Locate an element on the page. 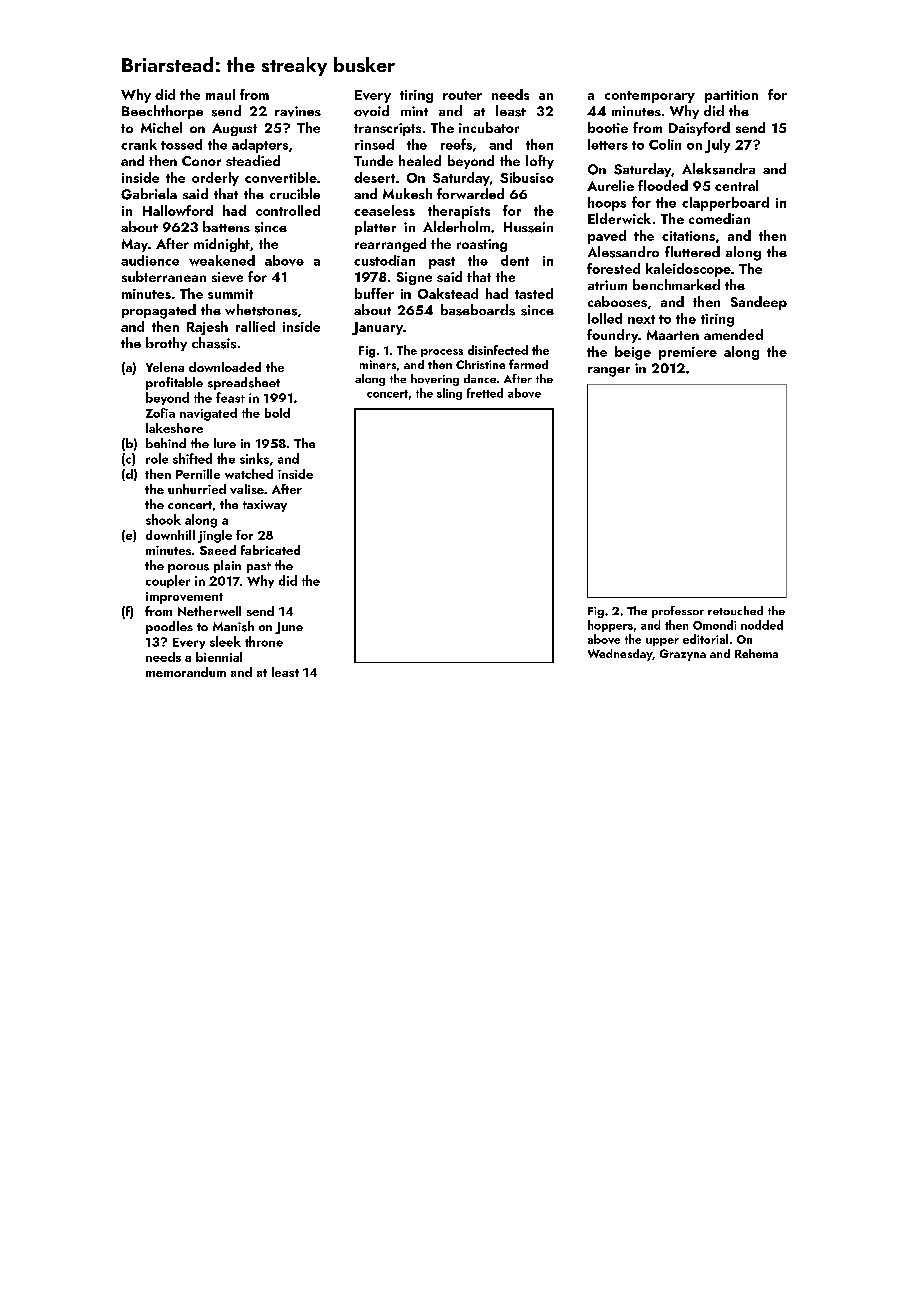 This document has width=908, height=1316. fretted is located at coordinates (485, 393).
